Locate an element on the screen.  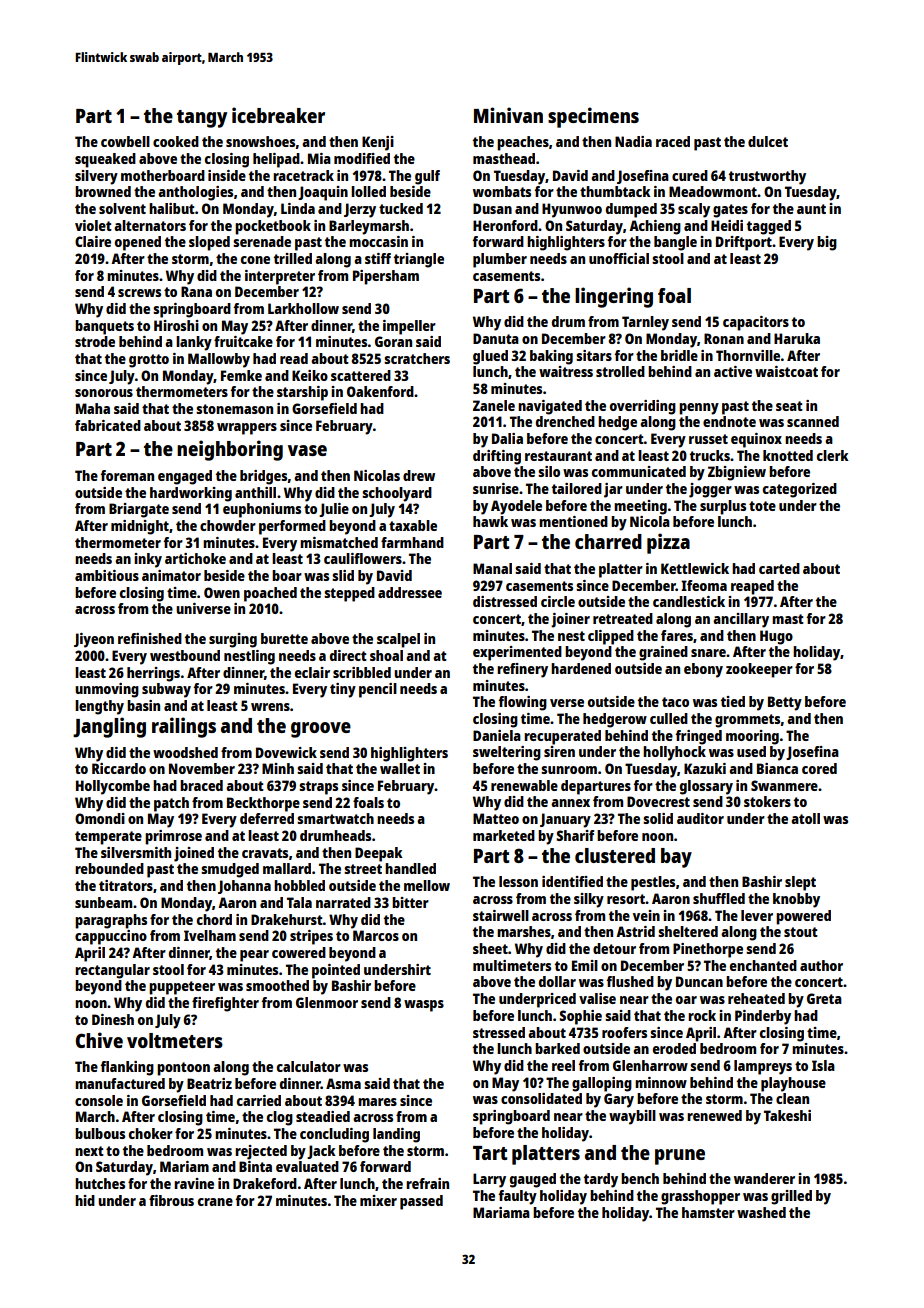
bangle is located at coordinates (675, 243).
